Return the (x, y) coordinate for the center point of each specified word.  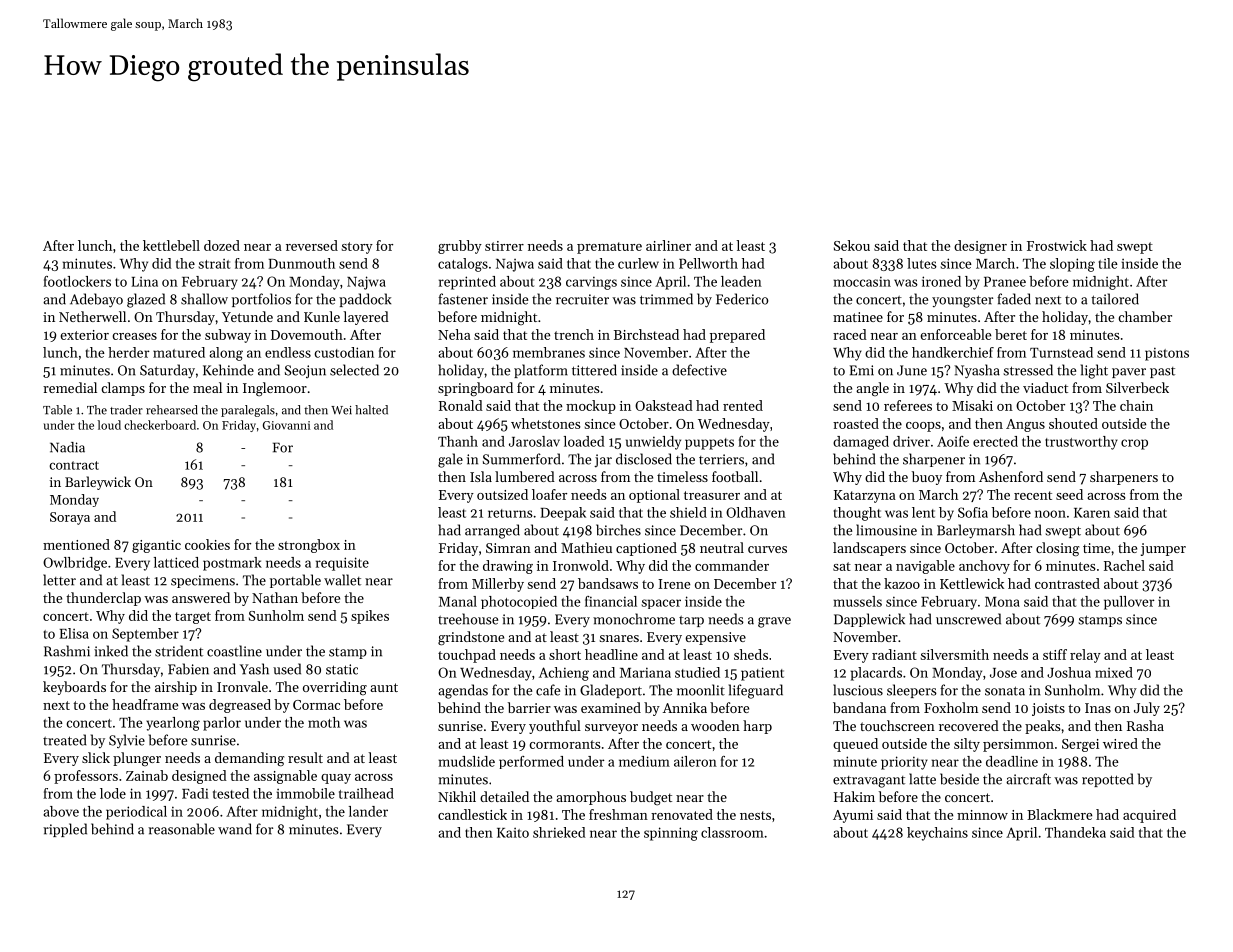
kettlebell (171, 245)
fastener (463, 299)
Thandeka (1075, 832)
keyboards (74, 688)
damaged (861, 443)
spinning (671, 834)
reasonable (181, 829)
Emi (862, 370)
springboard (475, 389)
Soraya (70, 518)
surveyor (611, 729)
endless (288, 352)
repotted (1108, 780)
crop (1134, 444)
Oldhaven (756, 512)
